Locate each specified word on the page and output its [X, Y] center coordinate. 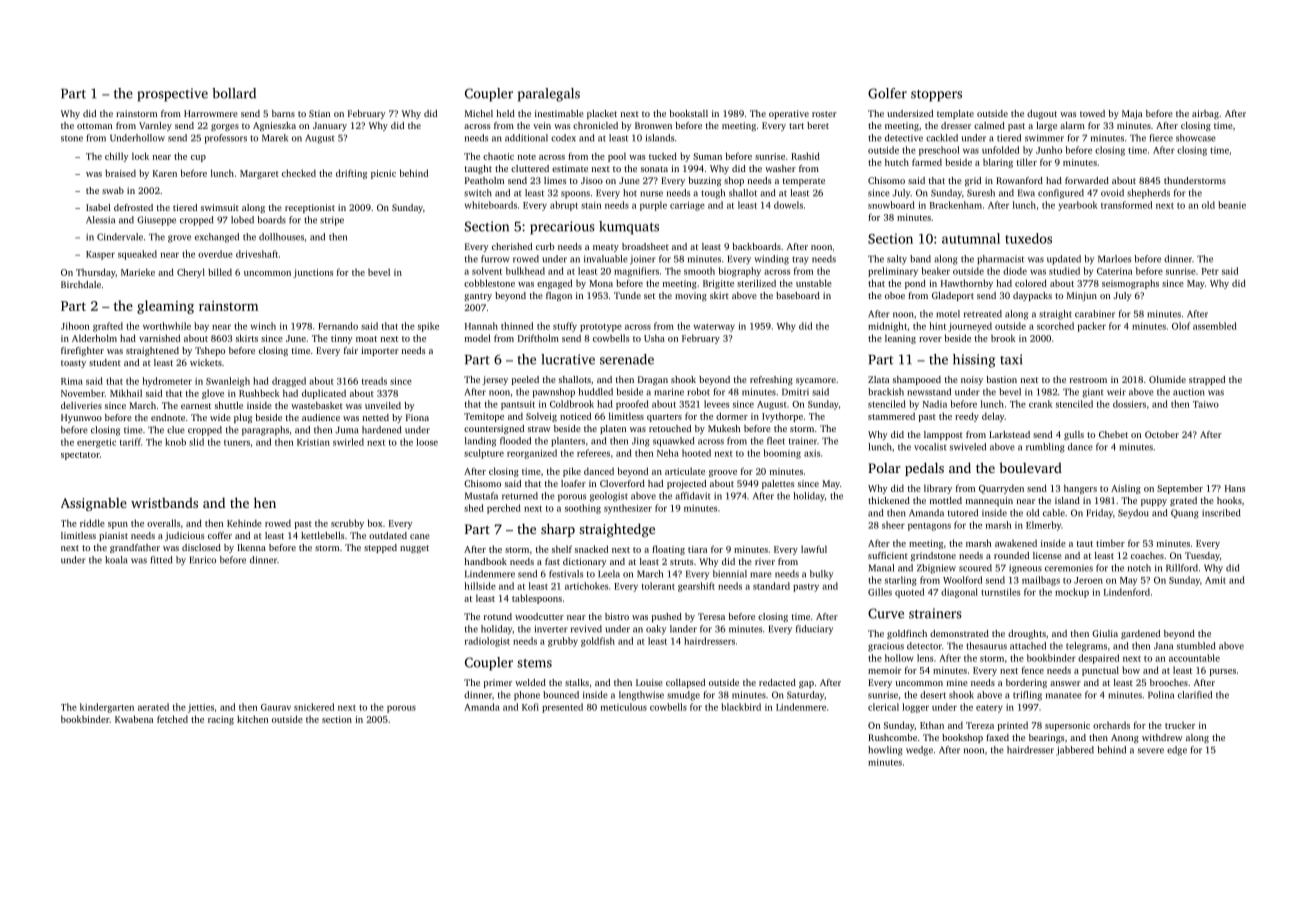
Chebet [1113, 434]
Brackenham [956, 205]
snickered [314, 707]
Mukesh [724, 428]
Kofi [530, 707]
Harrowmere [211, 113]
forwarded [1087, 180]
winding [771, 260]
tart [796, 126]
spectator [80, 456]
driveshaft [257, 254]
